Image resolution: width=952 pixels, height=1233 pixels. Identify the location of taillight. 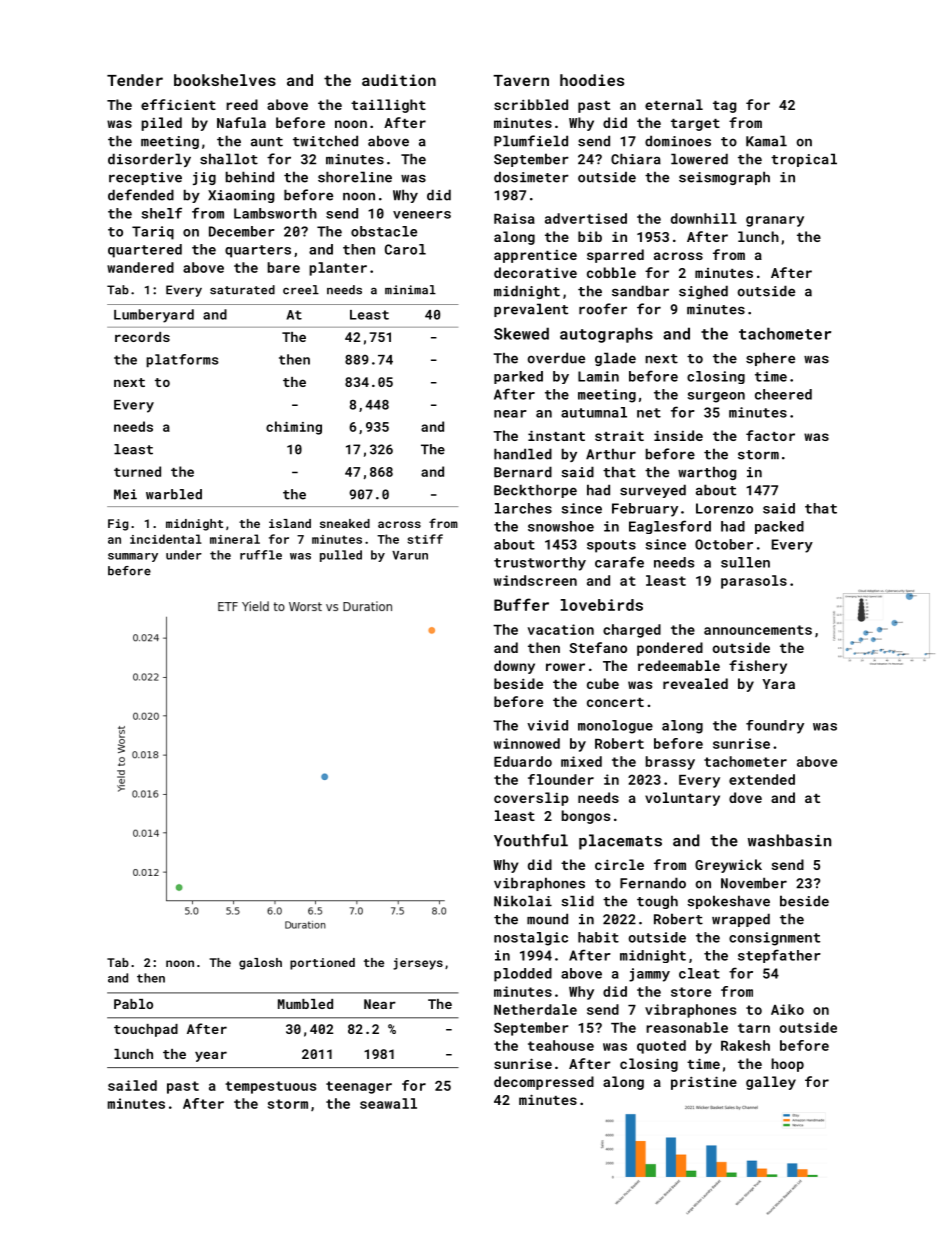
(388, 106).
